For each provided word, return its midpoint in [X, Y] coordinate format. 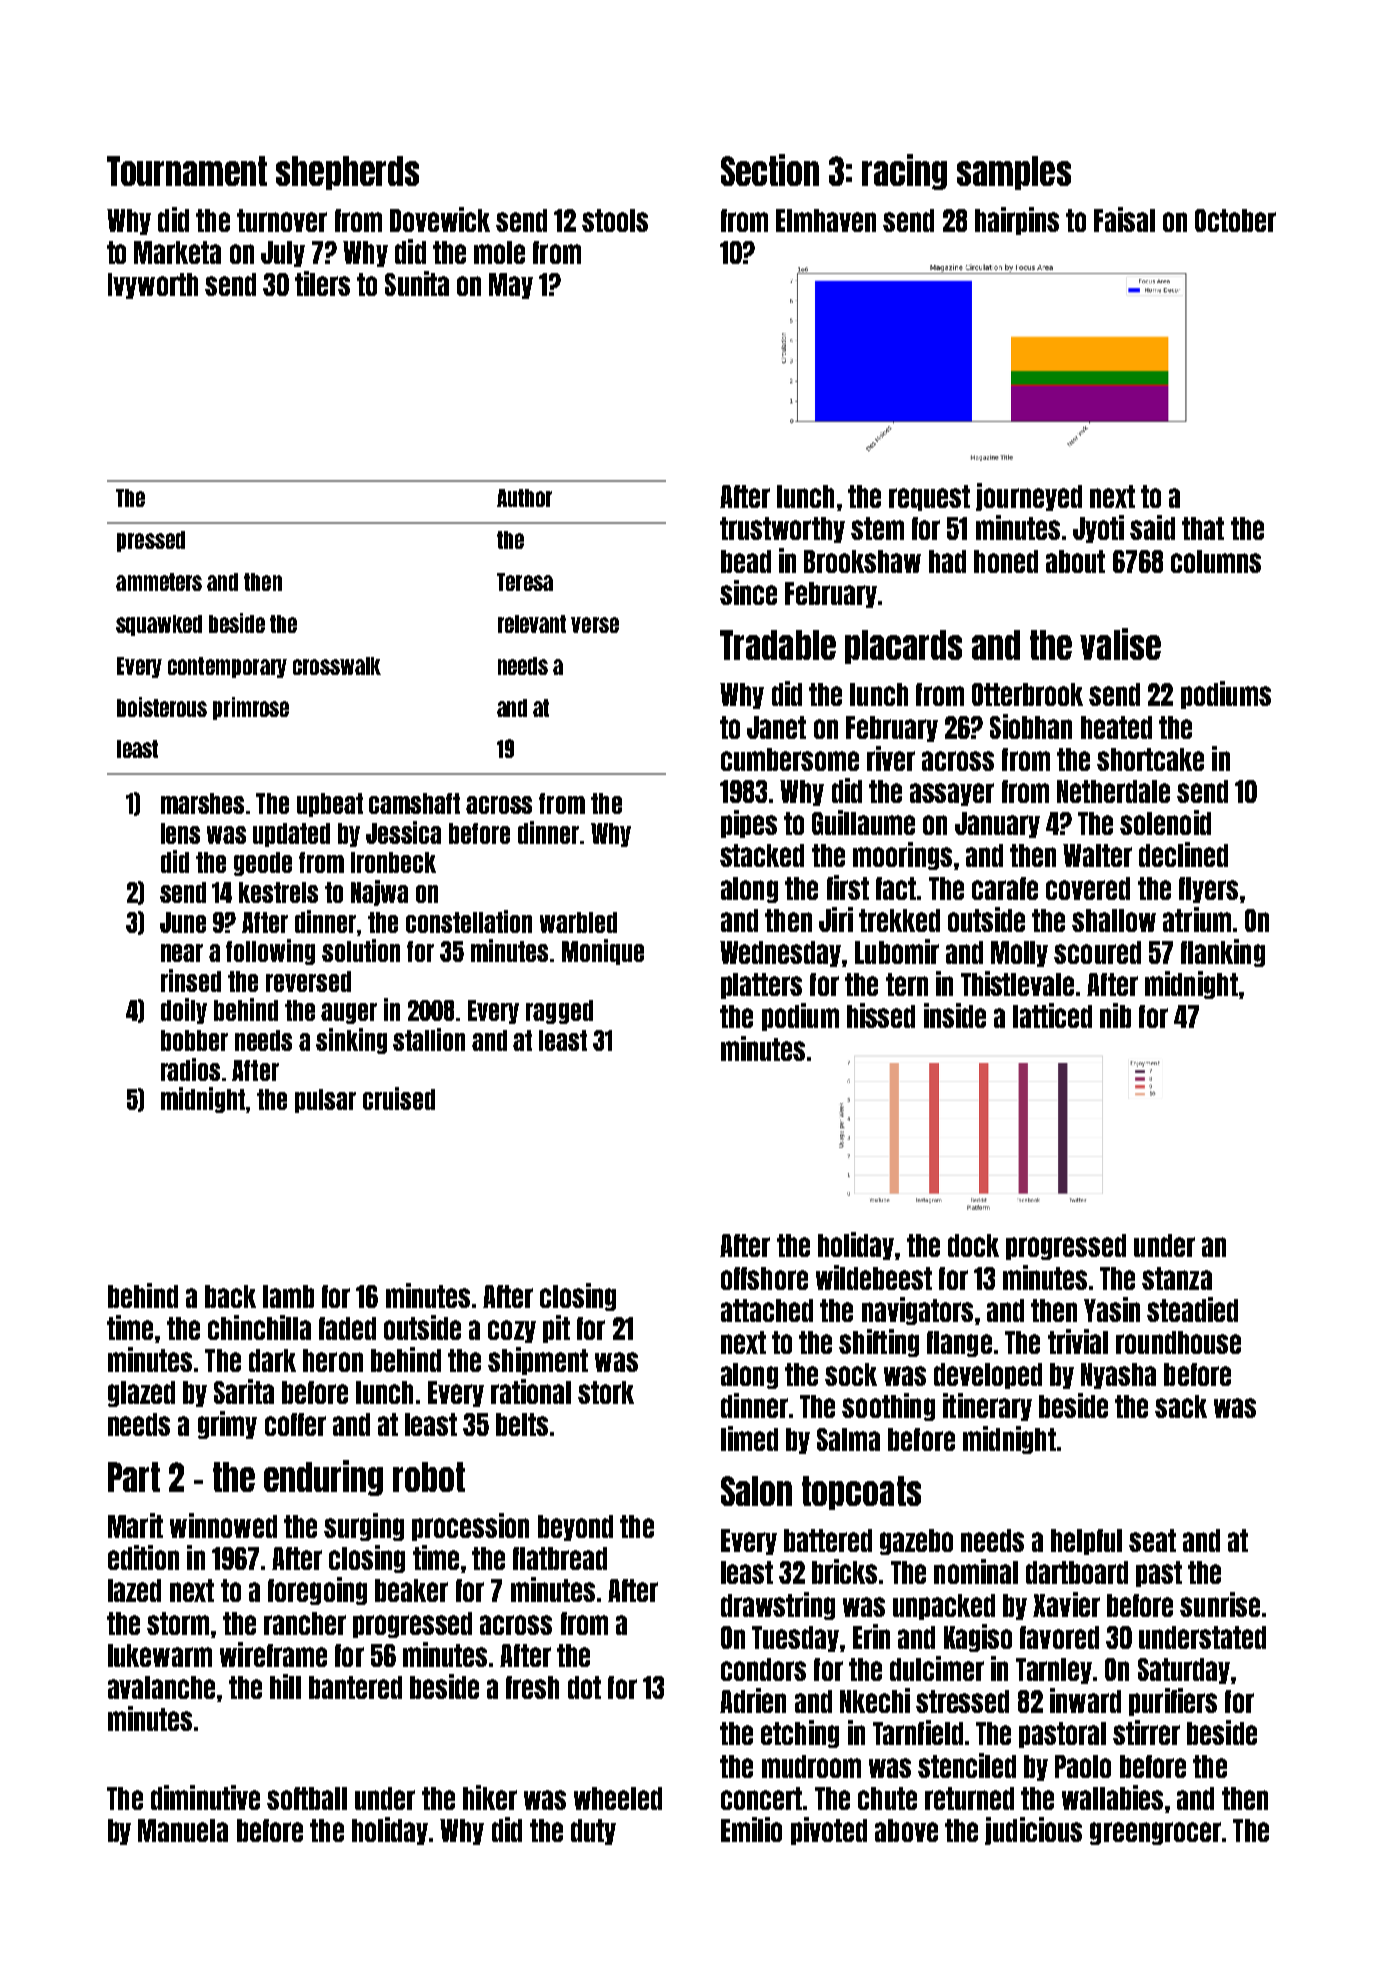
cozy [512, 1331]
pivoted [829, 1831]
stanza [1177, 1278]
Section [770, 170]
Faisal [1124, 219]
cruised [399, 1098]
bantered [355, 1687]
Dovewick [440, 219]
